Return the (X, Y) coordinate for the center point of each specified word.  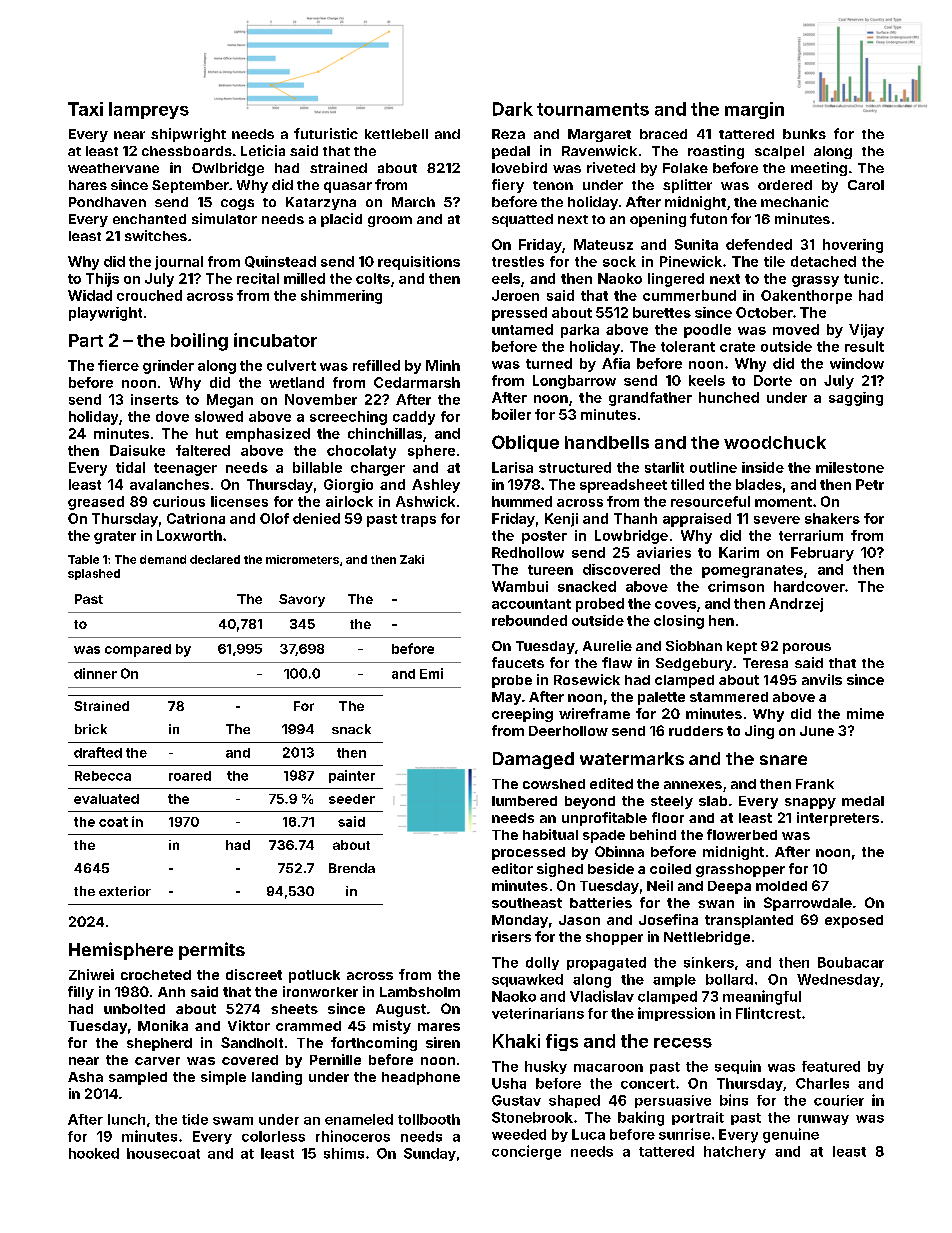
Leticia (263, 150)
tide (195, 1119)
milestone (850, 467)
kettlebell (396, 134)
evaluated (106, 799)
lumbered (524, 801)
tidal (130, 467)
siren (443, 1042)
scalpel (779, 152)
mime (865, 713)
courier (839, 1100)
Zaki (412, 559)
